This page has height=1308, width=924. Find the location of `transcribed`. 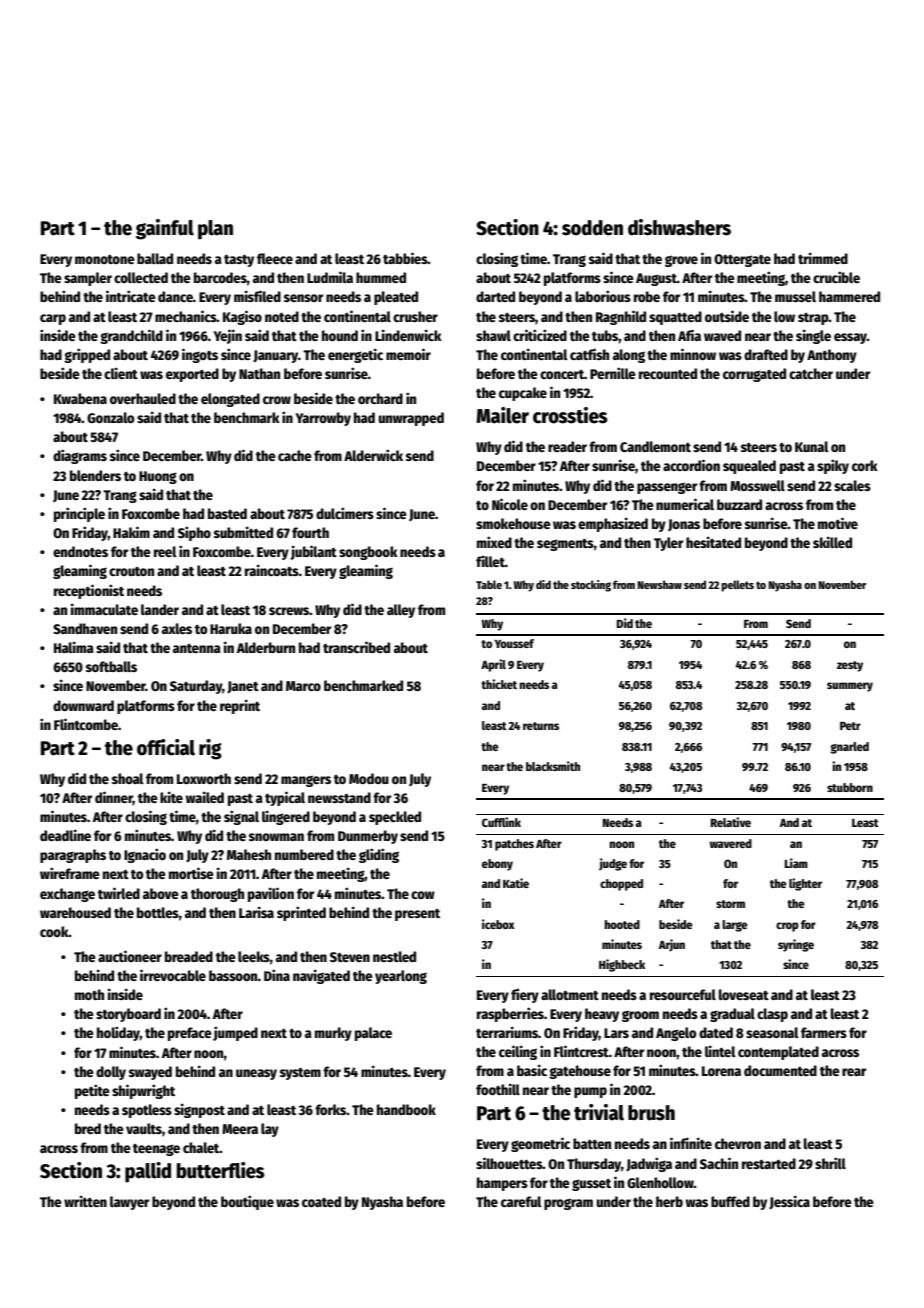

transcribed is located at coordinates (356, 647).
